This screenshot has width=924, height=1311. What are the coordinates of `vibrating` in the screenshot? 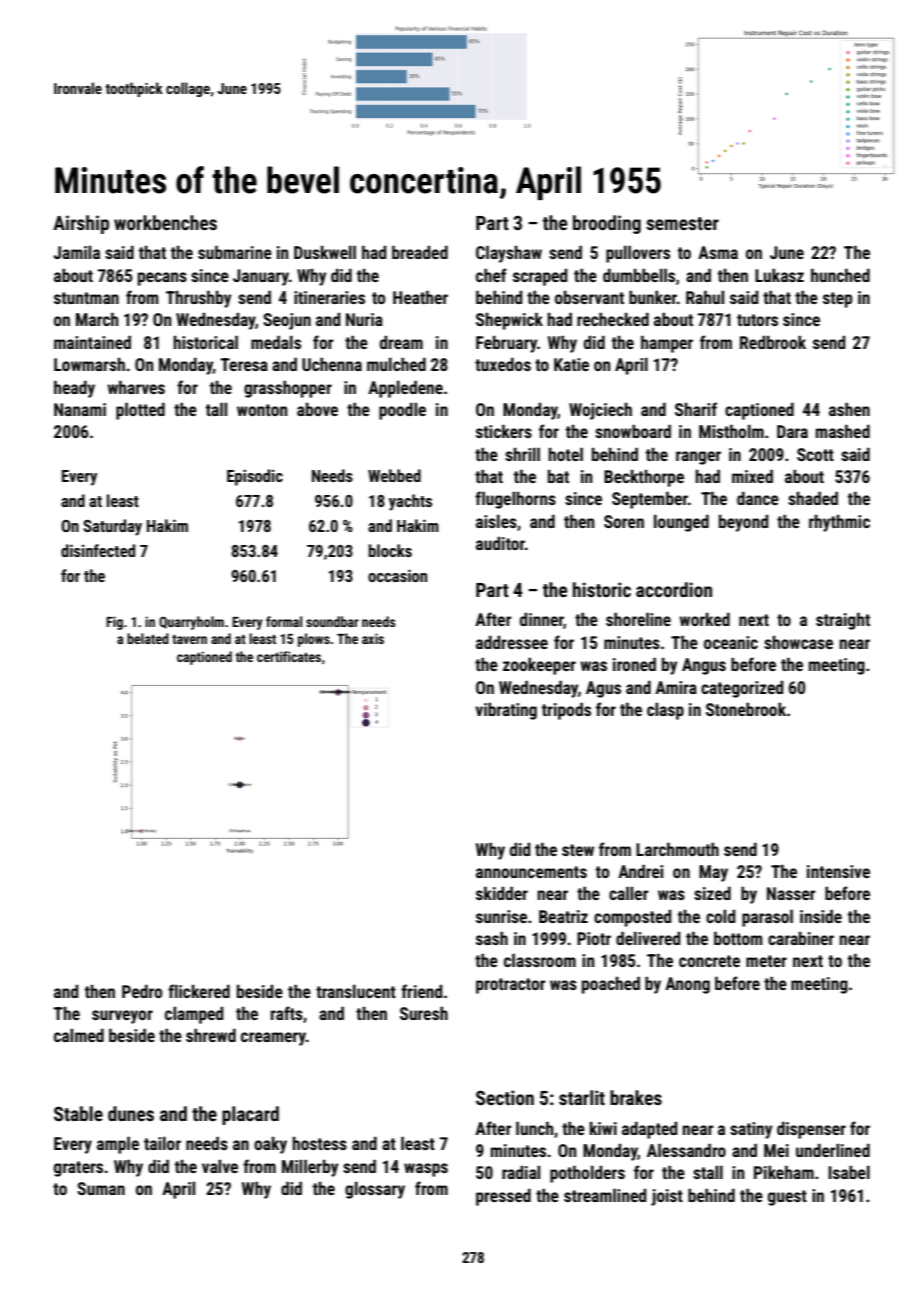 It's located at (506, 711).
